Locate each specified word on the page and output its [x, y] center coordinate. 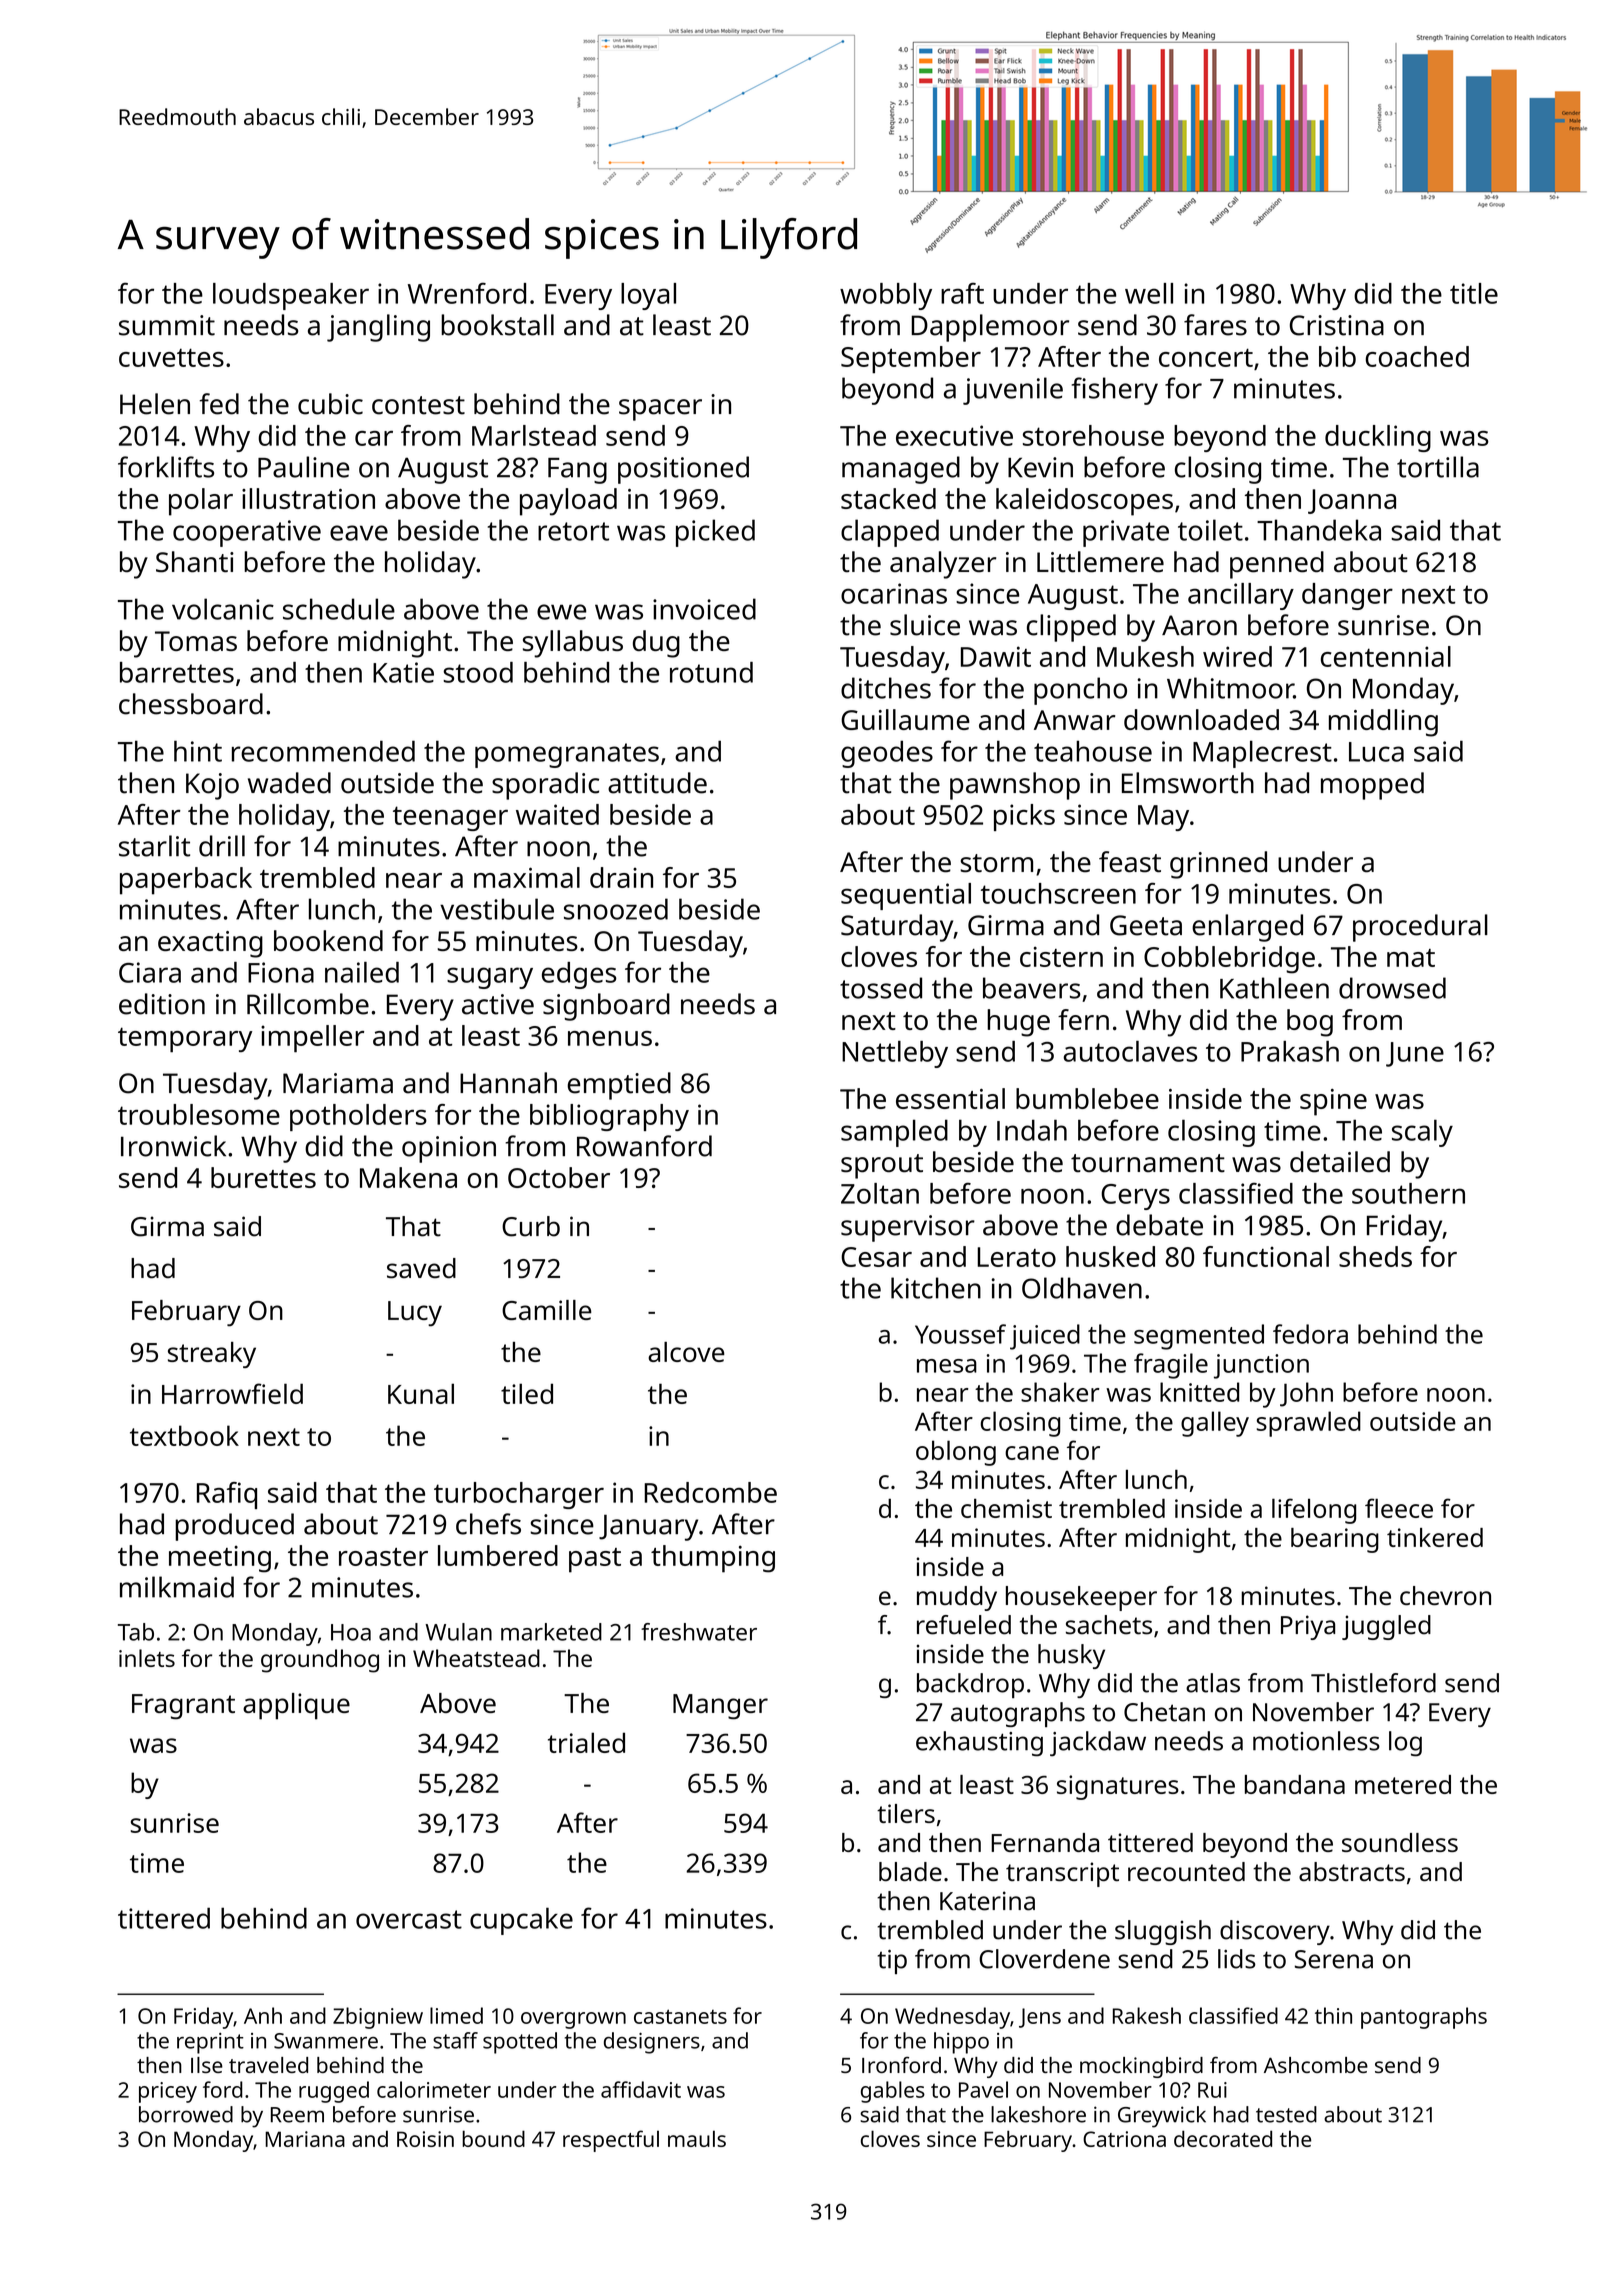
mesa [947, 1366]
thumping [713, 1559]
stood [478, 672]
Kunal [421, 1393]
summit [167, 325]
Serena [1334, 1959]
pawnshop [1015, 786]
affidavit [641, 2089]
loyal [648, 296]
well [1149, 293]
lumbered [498, 1555]
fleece [1399, 1508]
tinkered [1435, 1537]
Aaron [1199, 625]
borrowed [186, 2114]
